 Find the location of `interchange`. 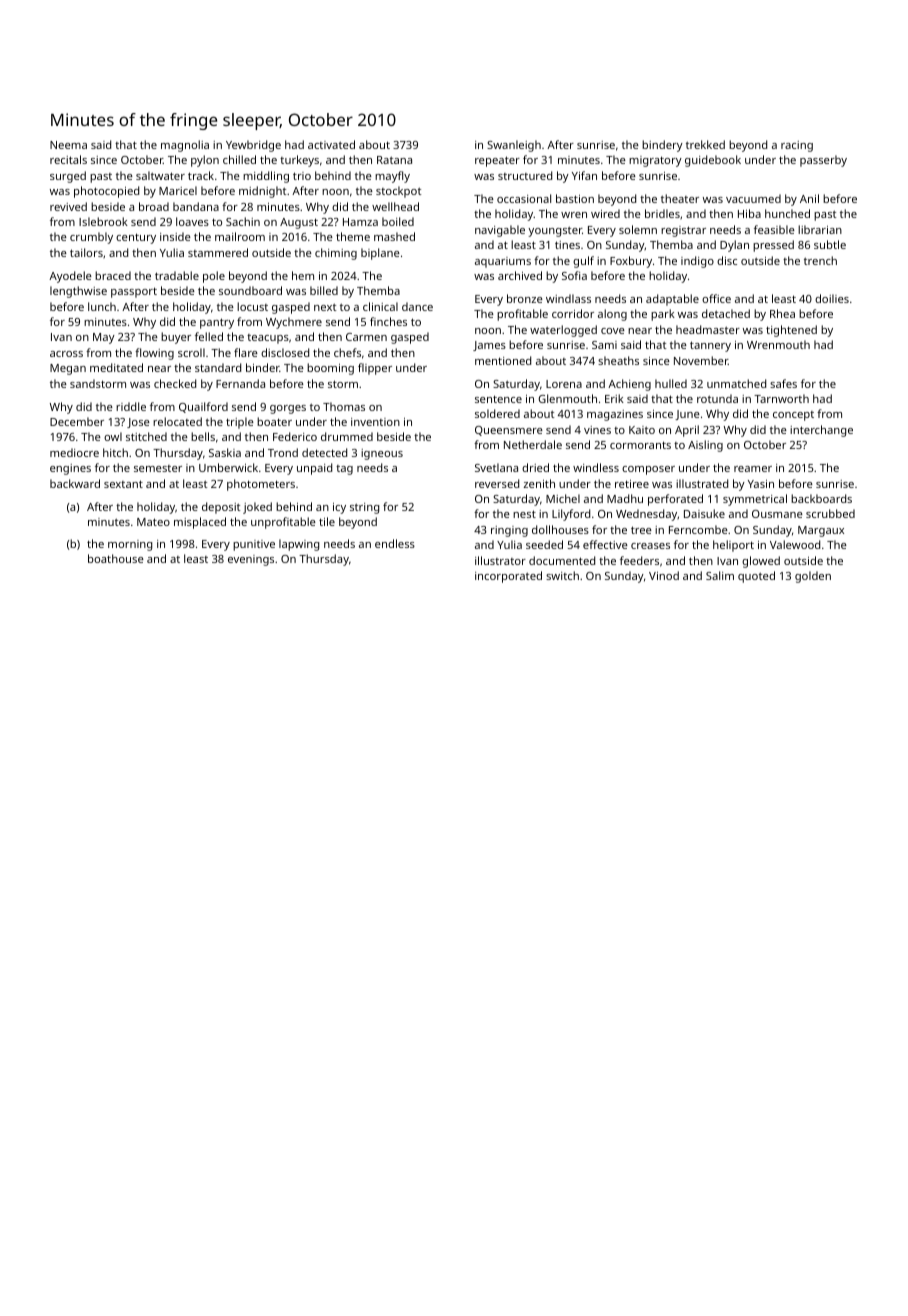

interchange is located at coordinates (821, 431).
